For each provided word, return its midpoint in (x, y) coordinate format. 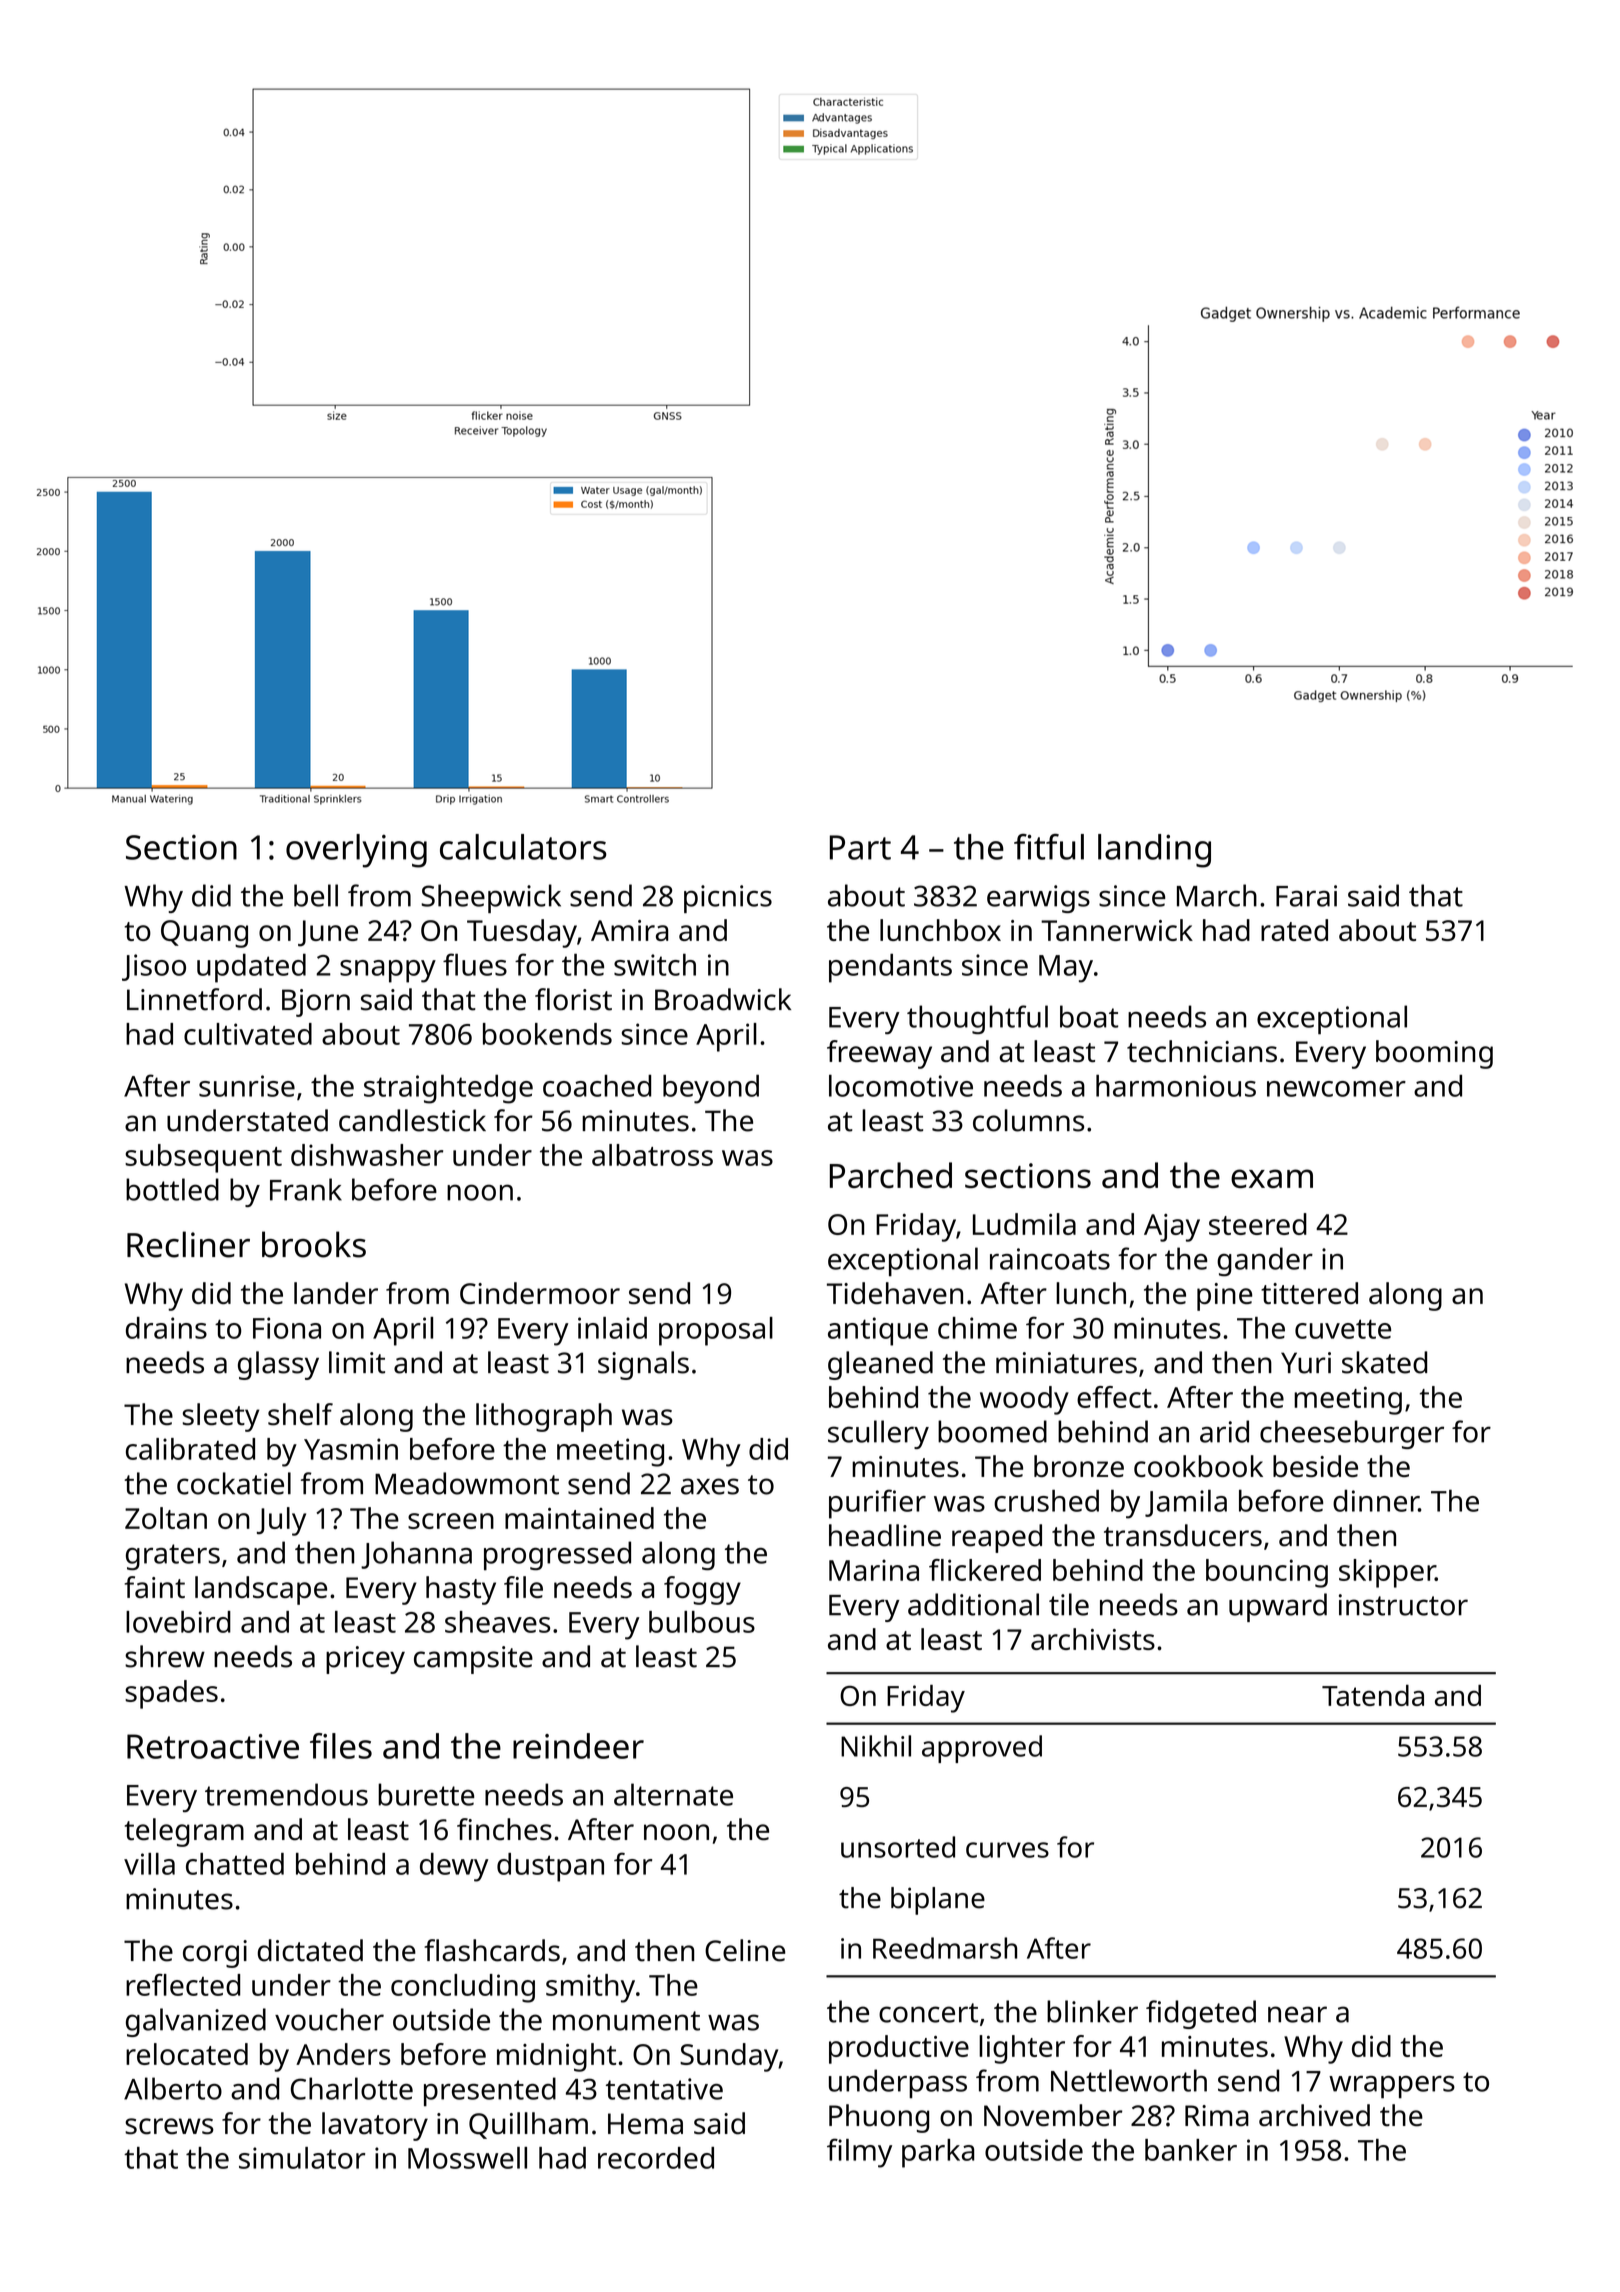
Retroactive (213, 1746)
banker (1191, 2150)
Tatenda (1373, 1695)
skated (1384, 1362)
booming (1434, 1054)
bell (316, 895)
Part (860, 847)
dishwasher (367, 1155)
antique (878, 1331)
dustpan (550, 1867)
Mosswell (467, 2158)
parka (938, 2153)
